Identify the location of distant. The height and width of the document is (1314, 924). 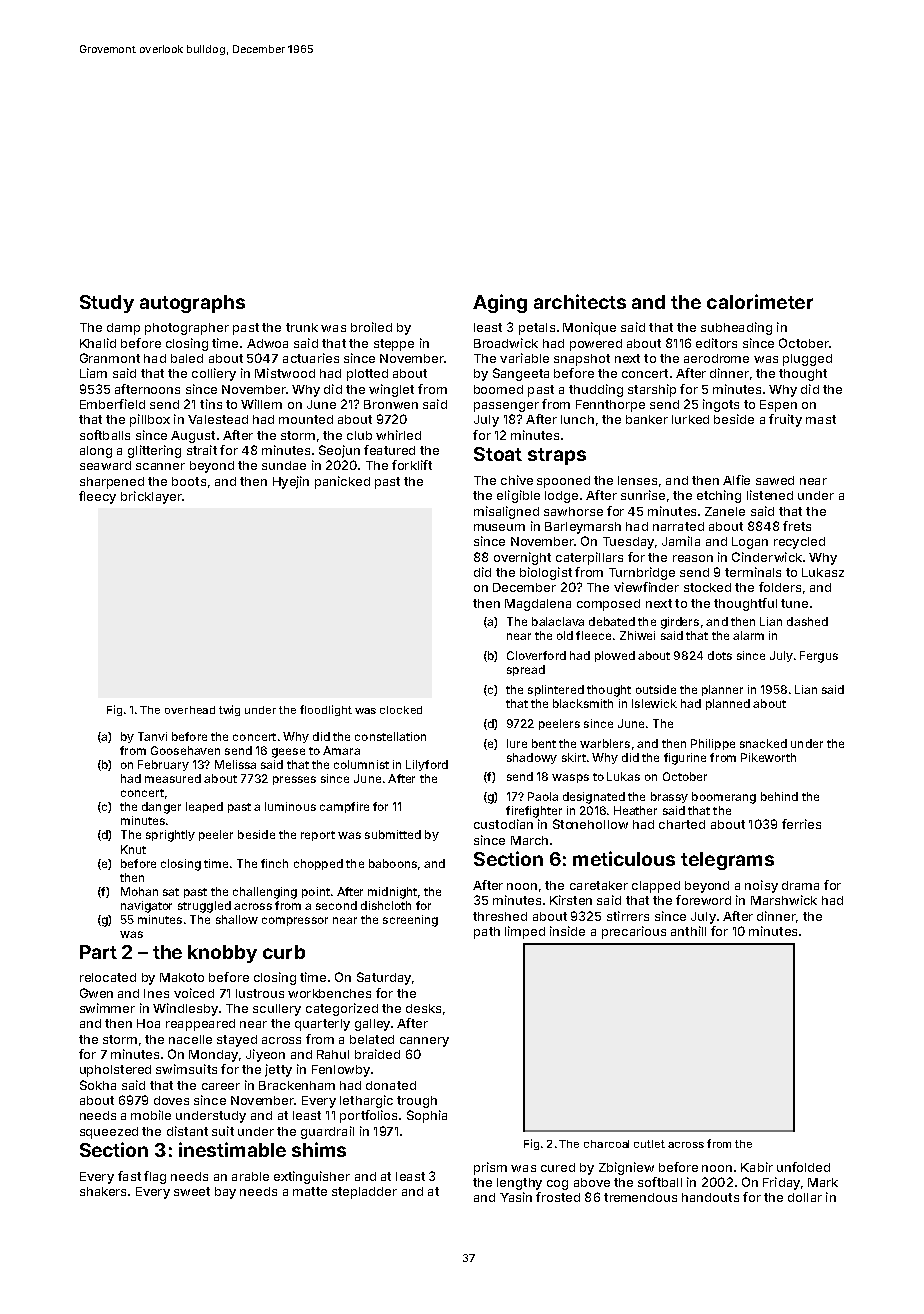
(187, 1131).
